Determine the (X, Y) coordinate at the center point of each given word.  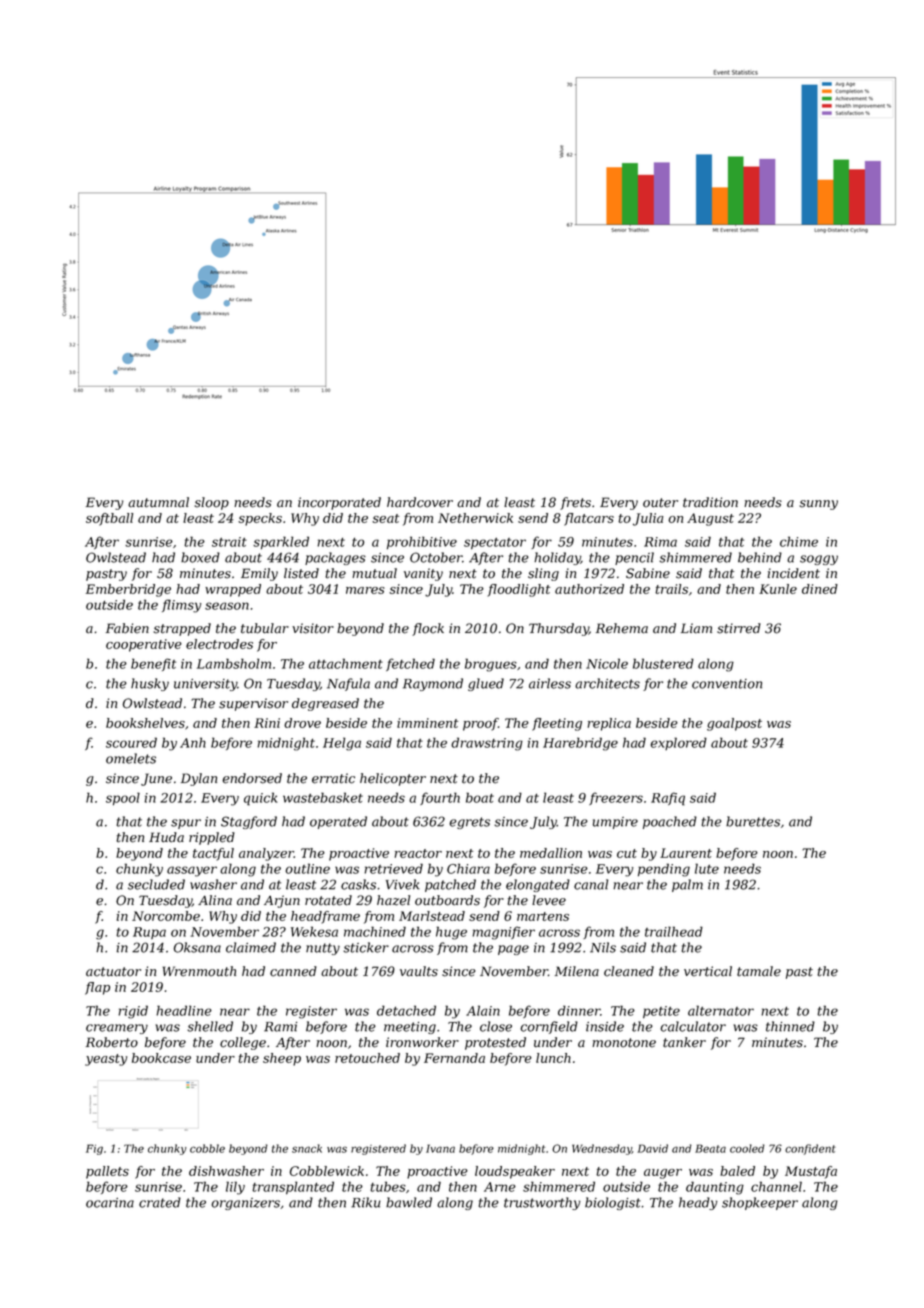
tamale (759, 971)
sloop (212, 503)
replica (609, 724)
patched (450, 885)
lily (235, 1188)
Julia (648, 519)
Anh (193, 742)
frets (575, 503)
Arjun (282, 901)
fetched (410, 664)
